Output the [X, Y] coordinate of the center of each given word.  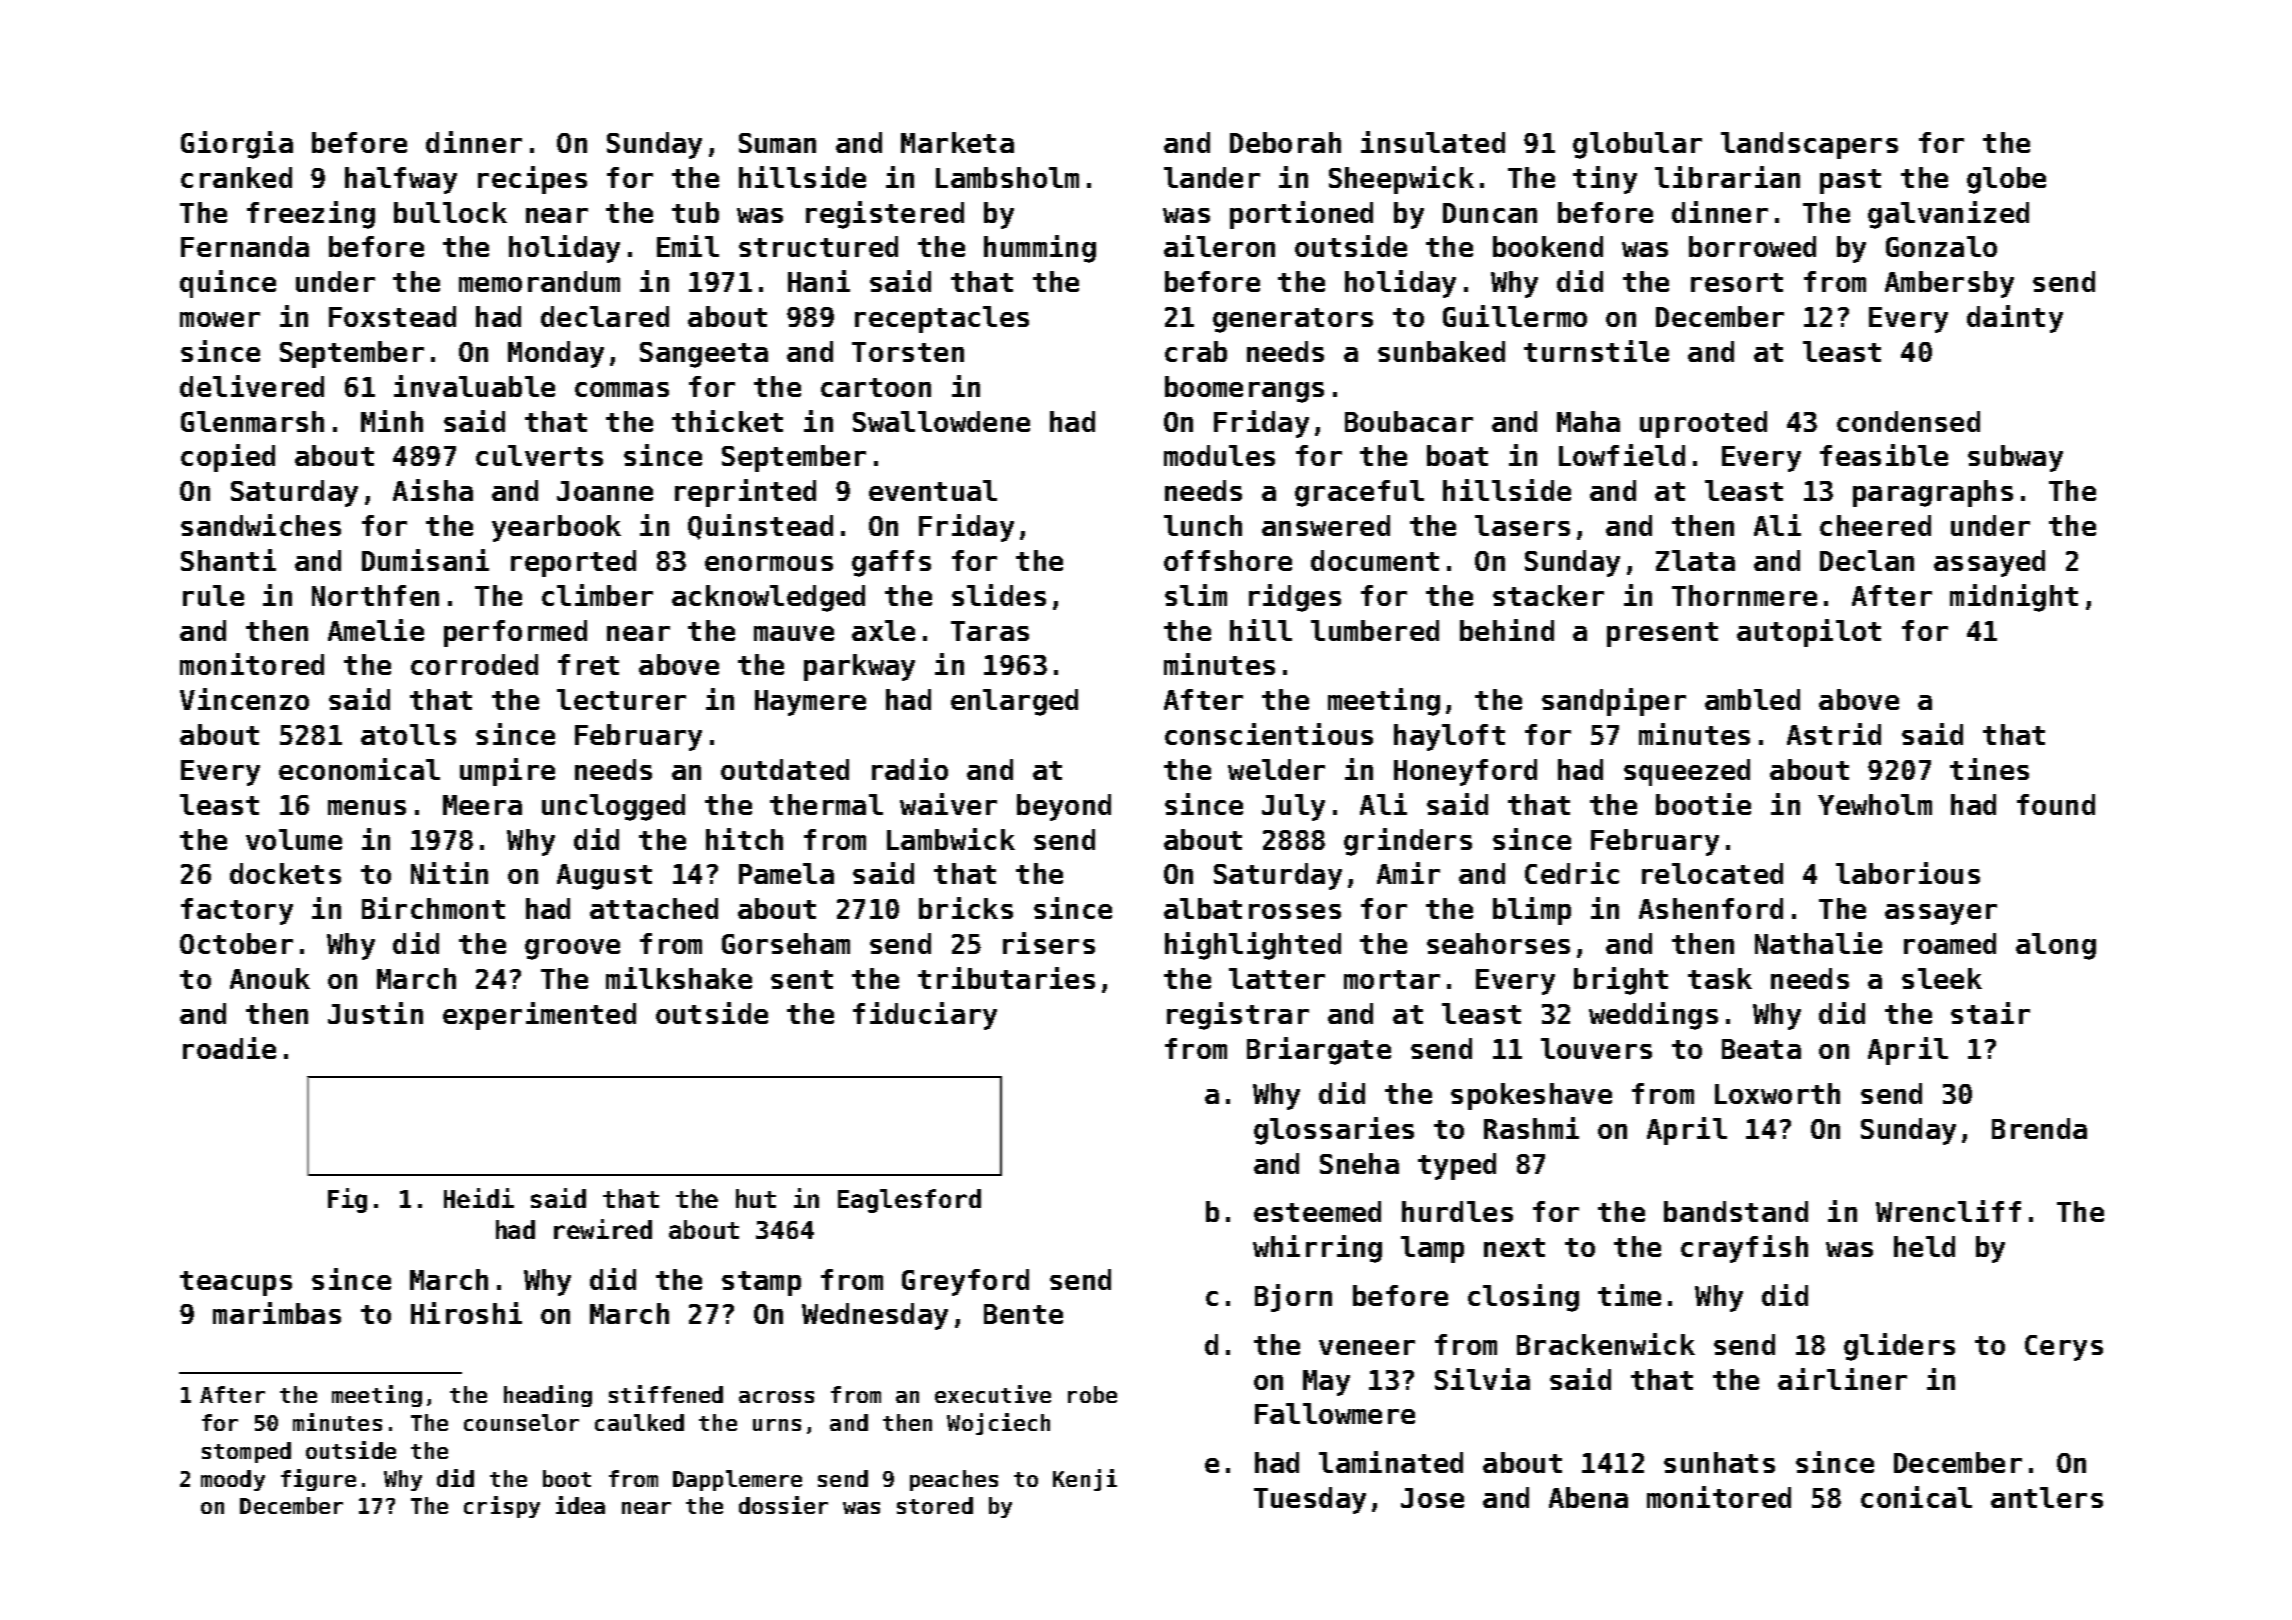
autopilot [1809, 633]
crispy [502, 1507]
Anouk [270, 978]
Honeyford [1465, 772]
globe [2006, 180]
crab [1196, 351]
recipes [532, 180]
